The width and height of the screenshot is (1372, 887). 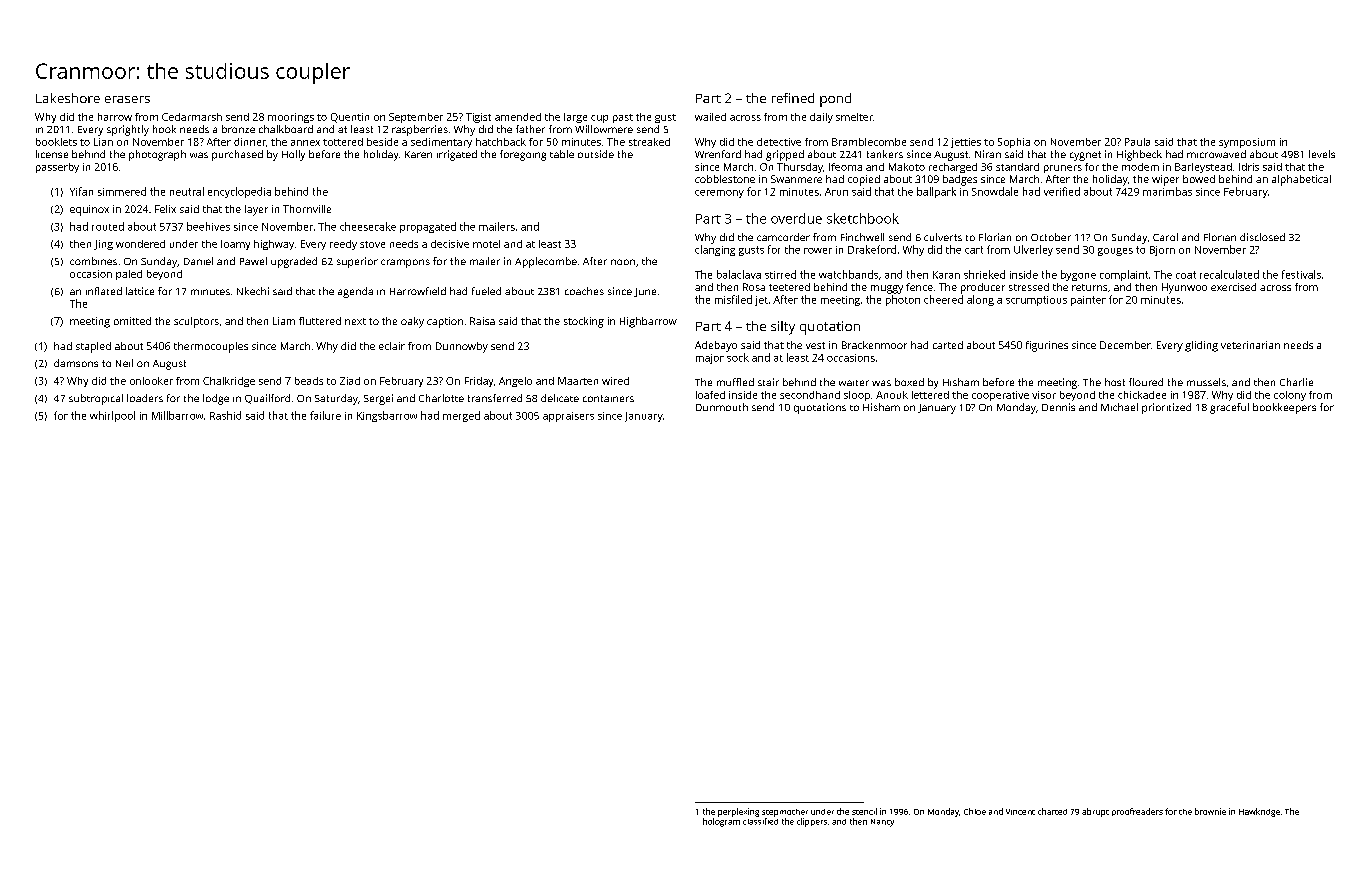 What do you see at coordinates (461, 416) in the screenshot?
I see `merged` at bounding box center [461, 416].
